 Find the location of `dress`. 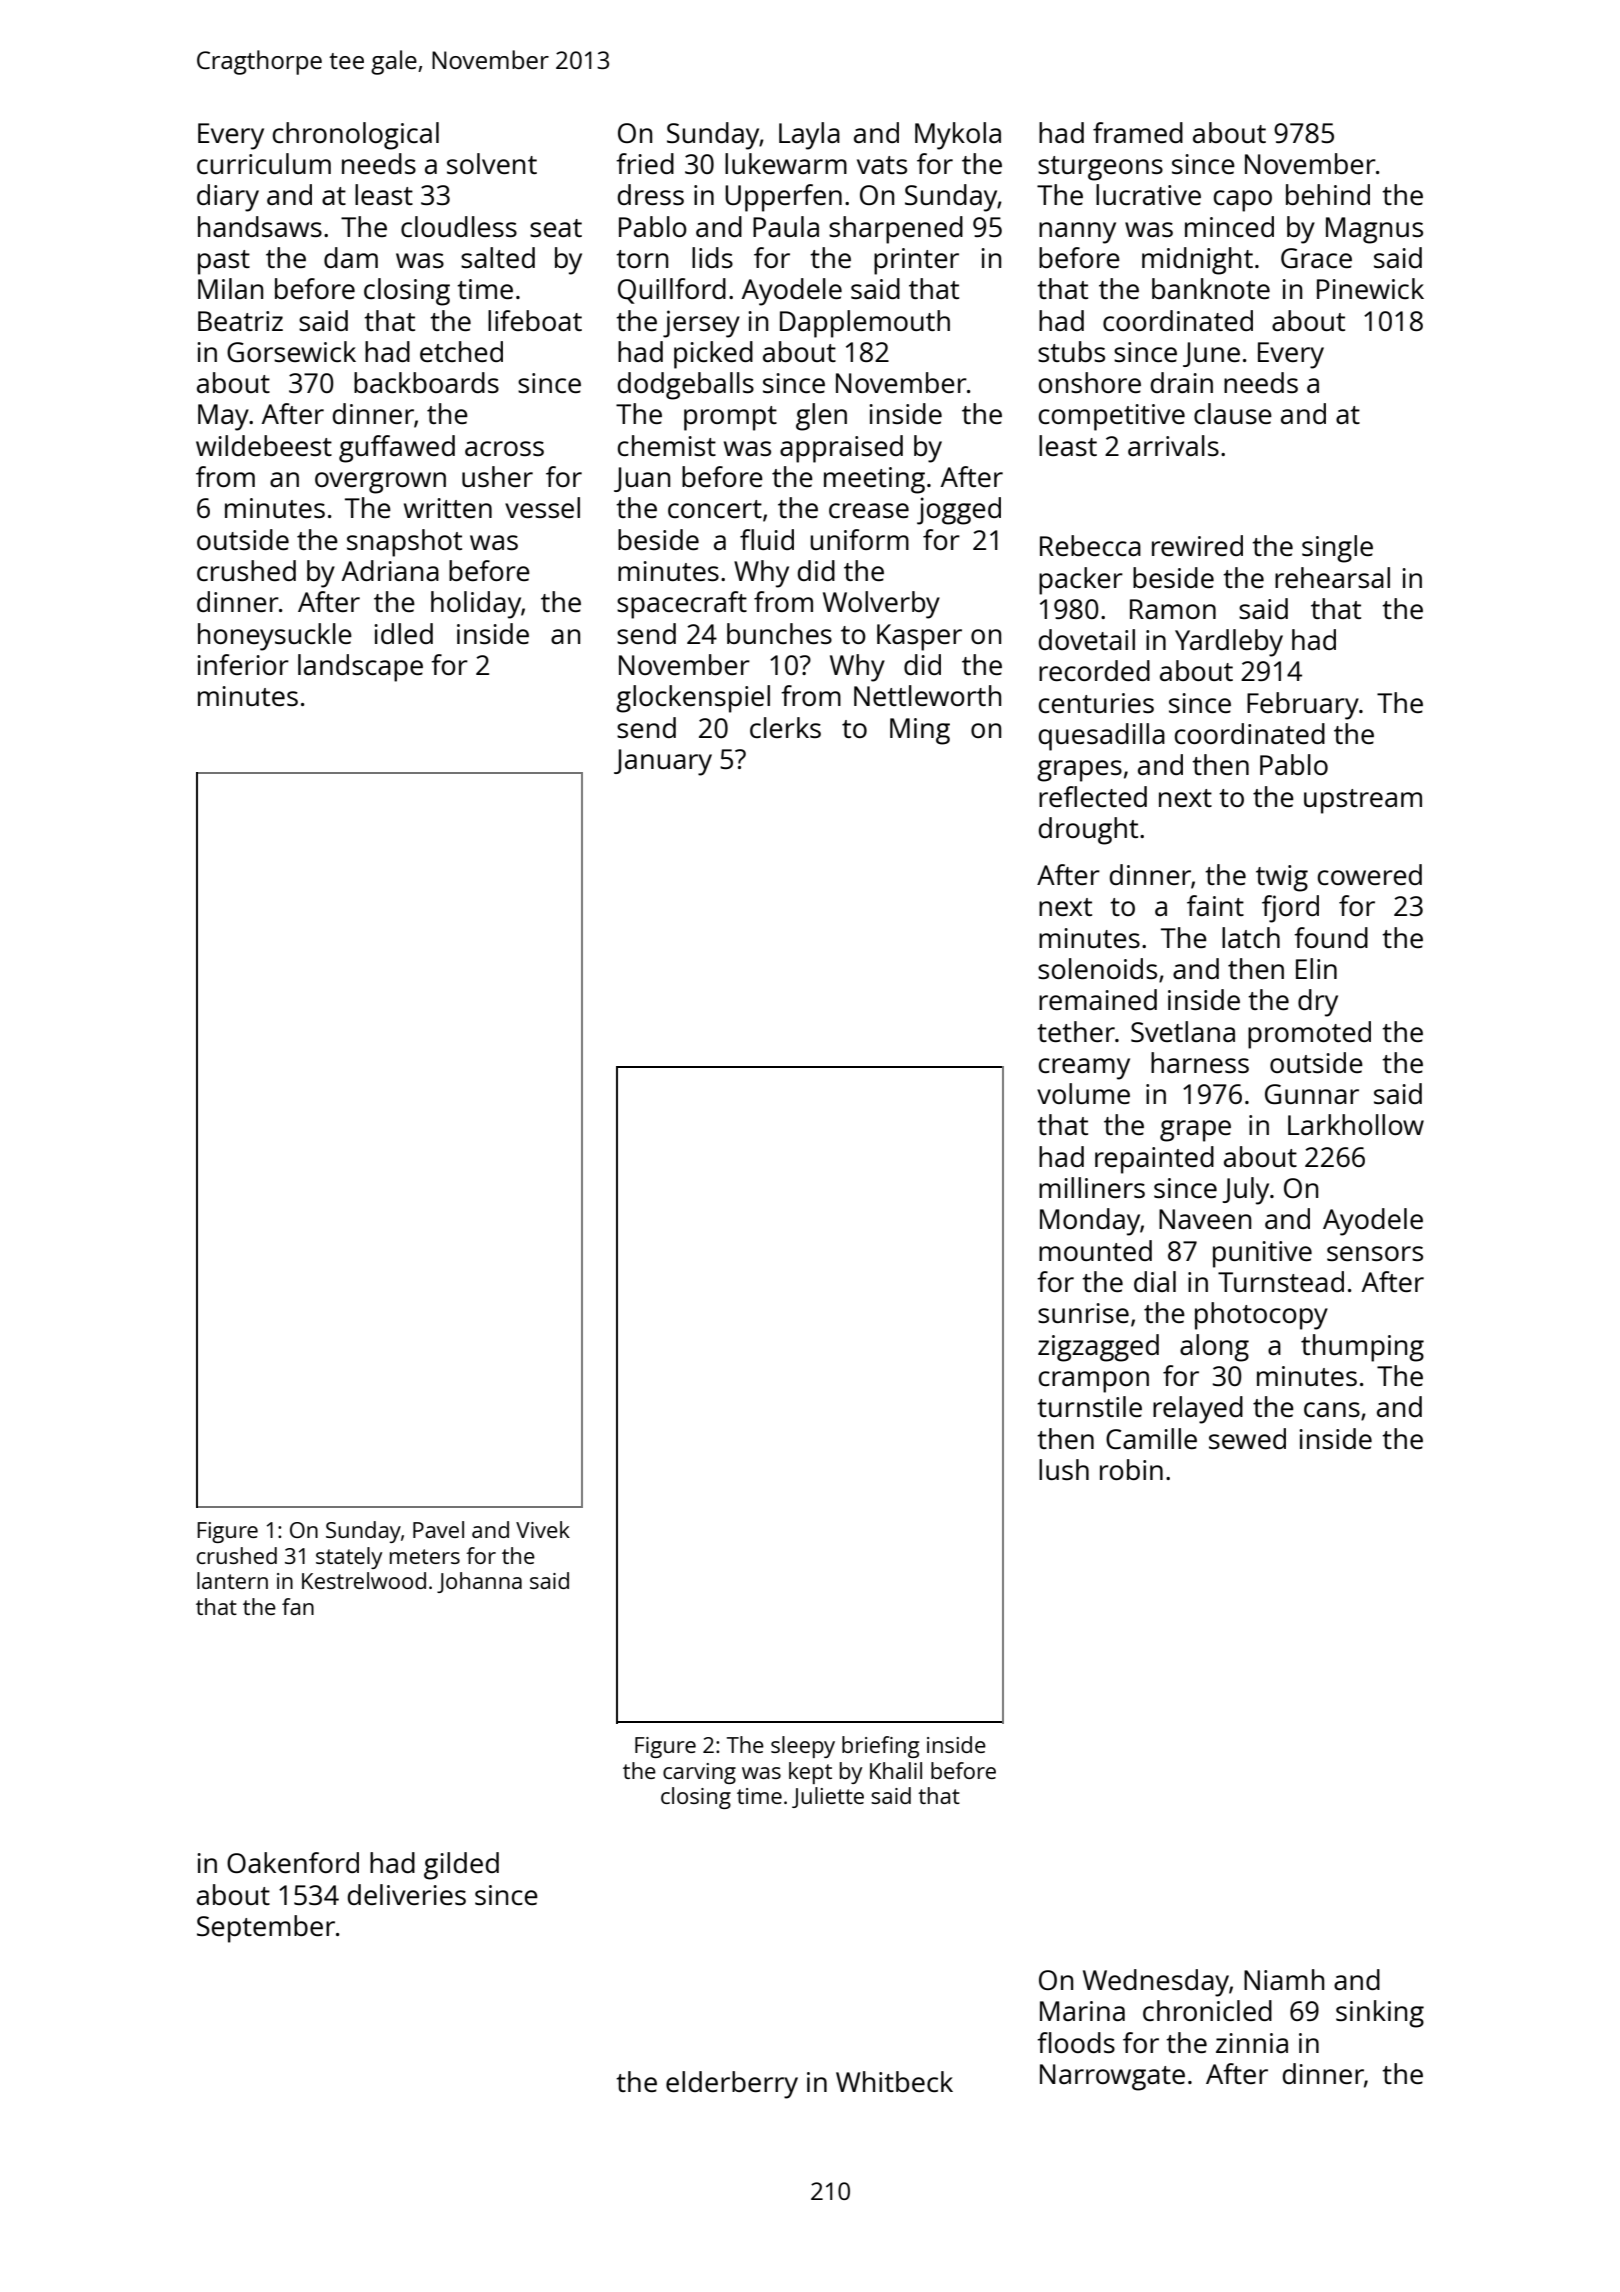

dress is located at coordinates (651, 194).
